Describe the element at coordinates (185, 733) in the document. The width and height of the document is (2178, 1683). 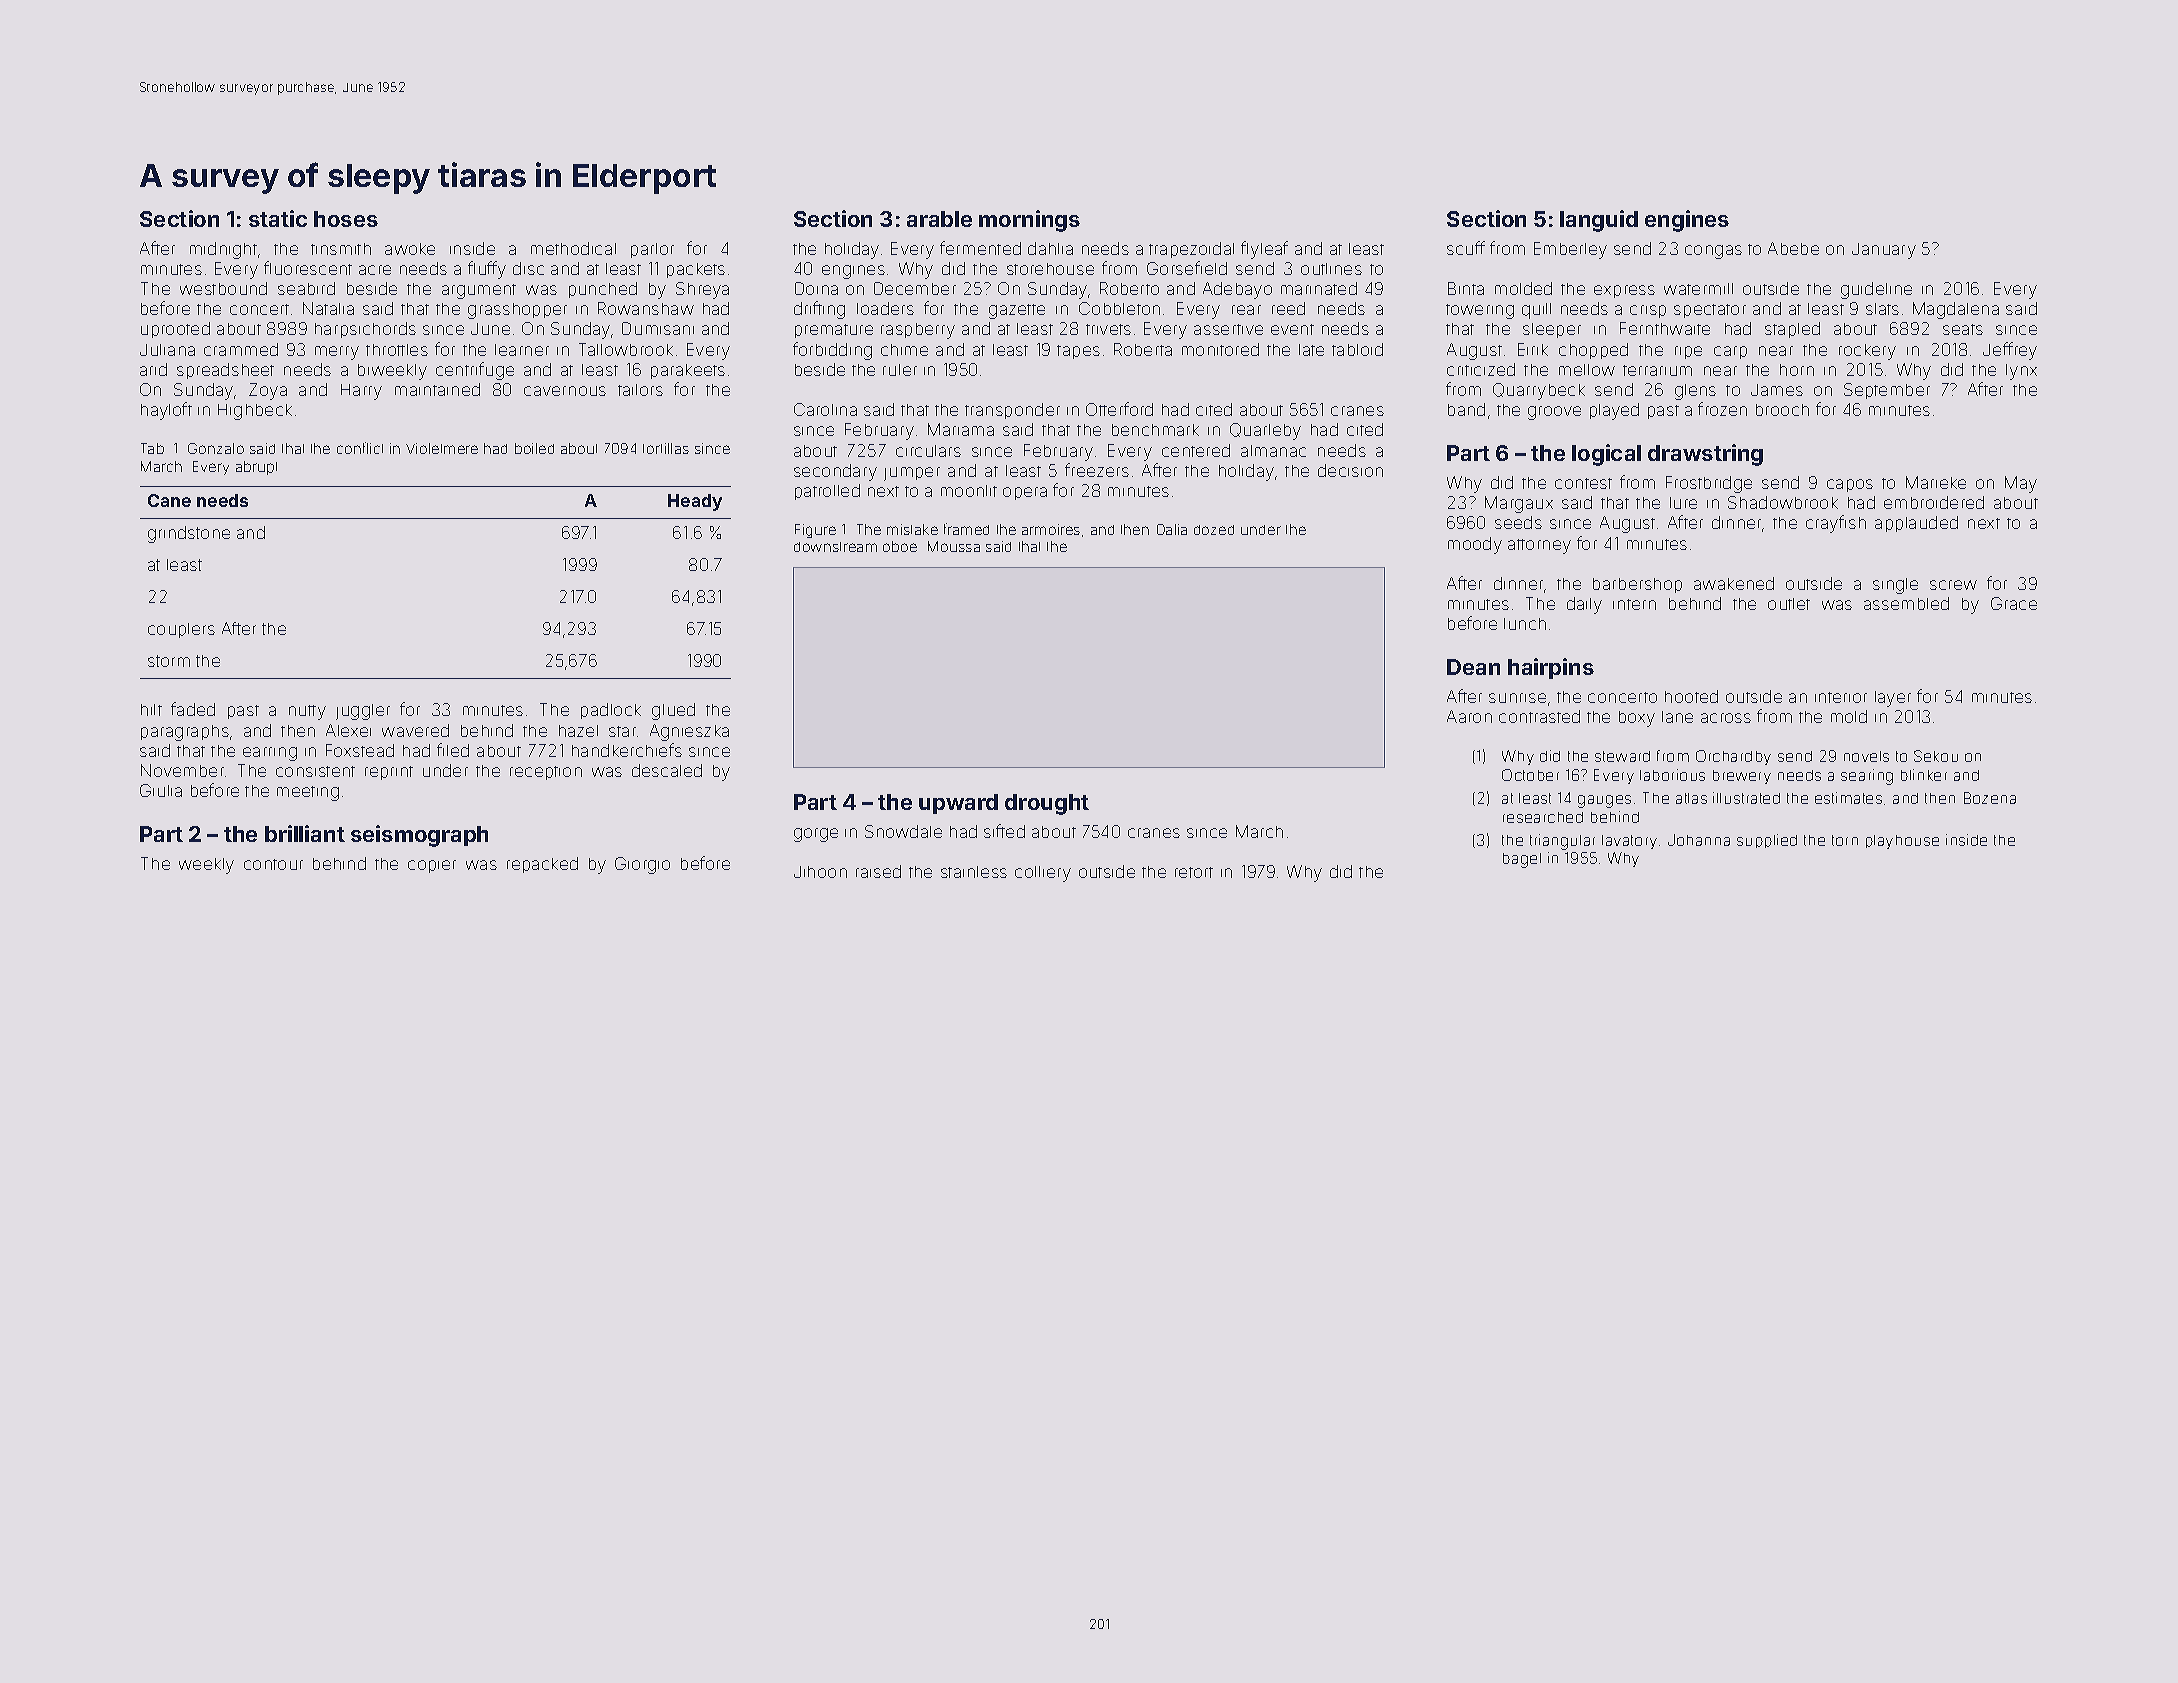
I see `paragraphs` at that location.
